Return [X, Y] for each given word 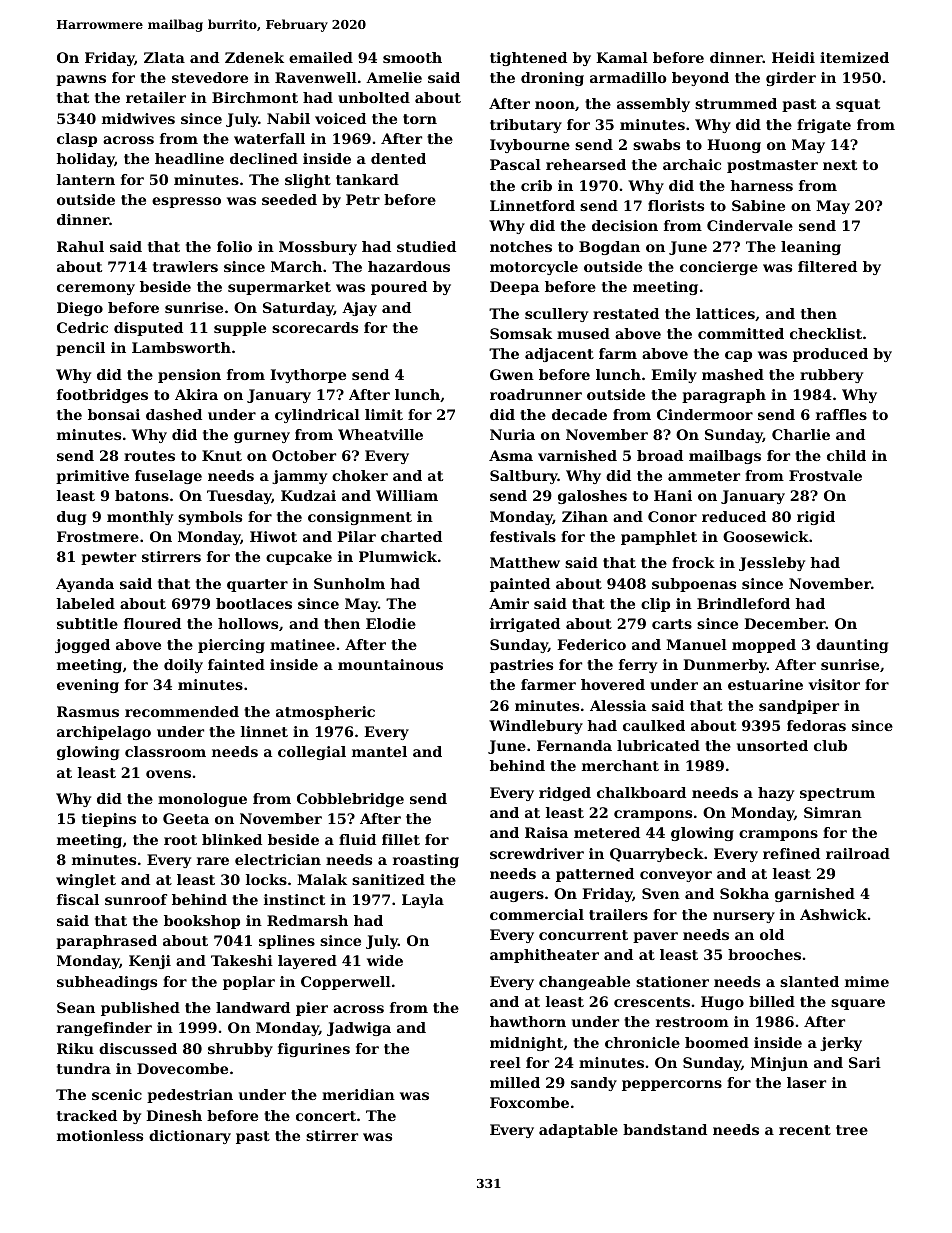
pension [189, 376]
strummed [736, 103]
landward [253, 1007]
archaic [692, 164]
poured [399, 288]
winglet [86, 881]
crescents [652, 1002]
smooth [412, 57]
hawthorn [528, 1021]
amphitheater [544, 956]
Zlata [164, 57]
